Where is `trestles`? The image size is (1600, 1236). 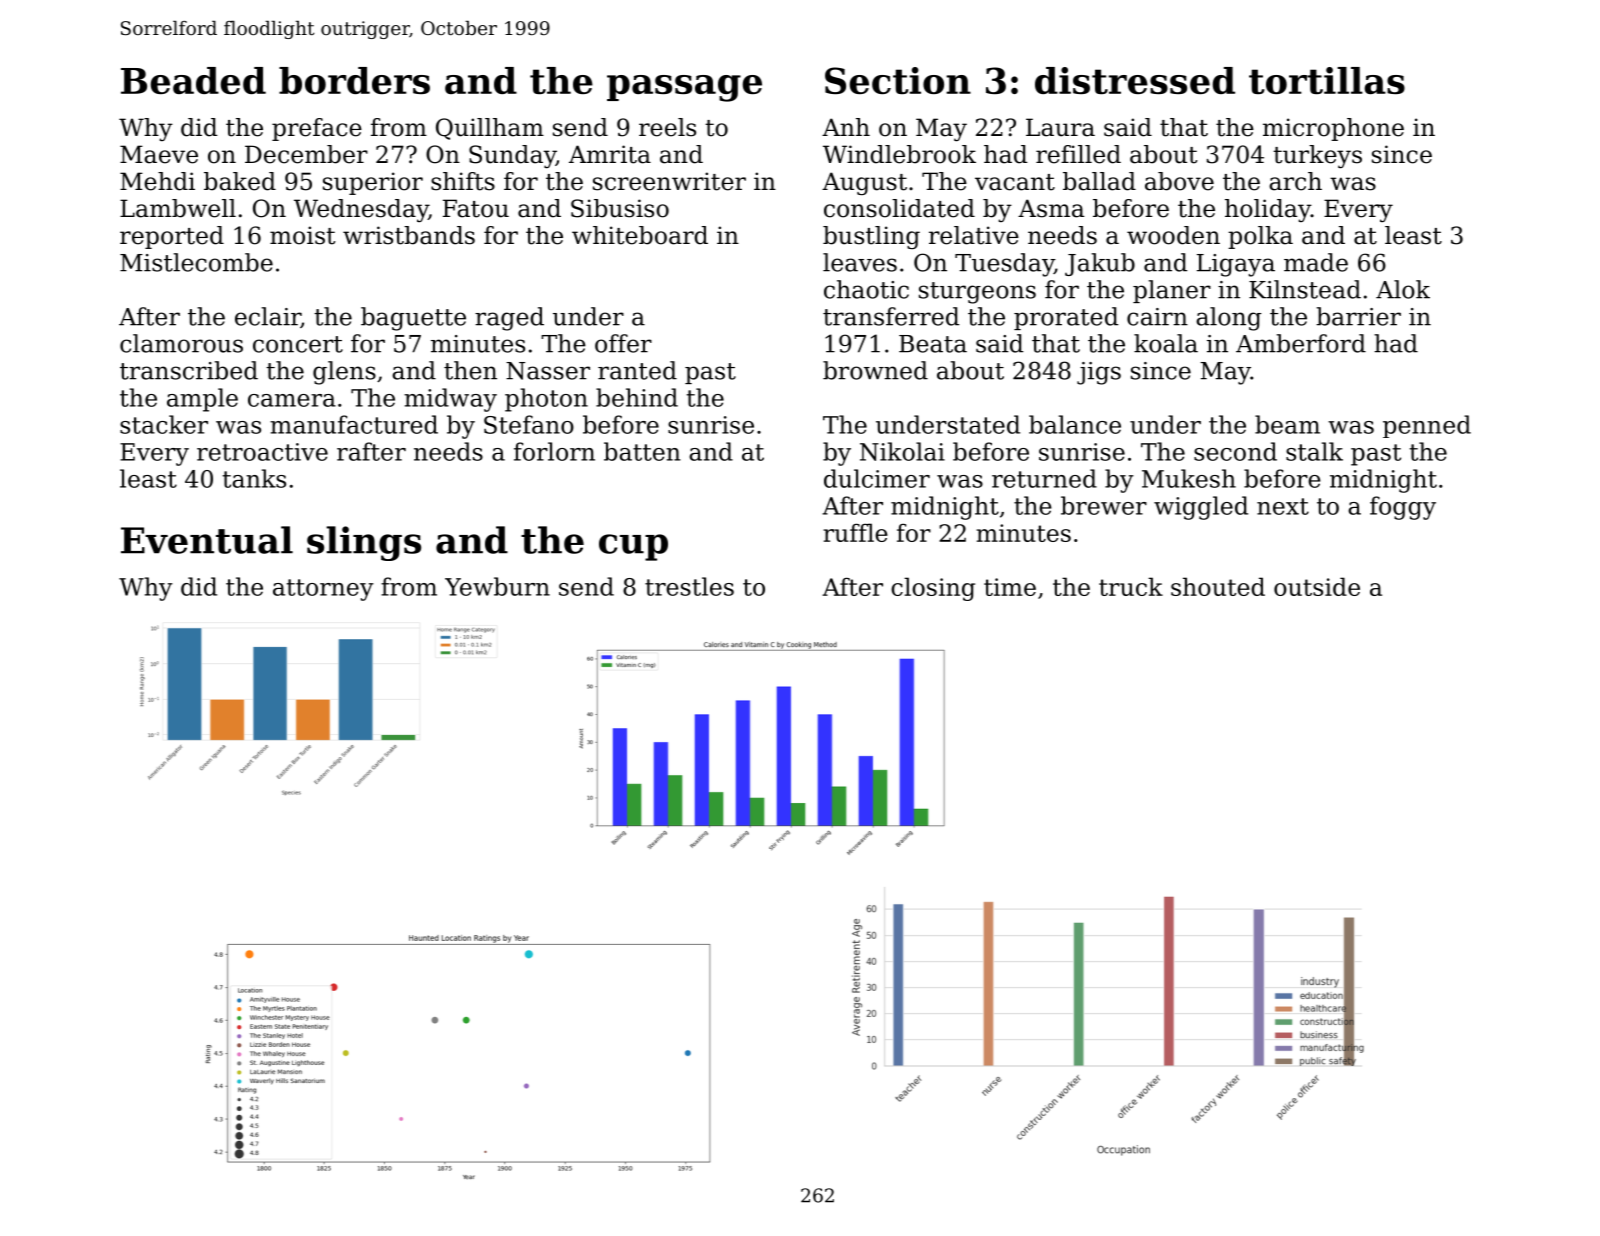
trestles is located at coordinates (689, 586).
